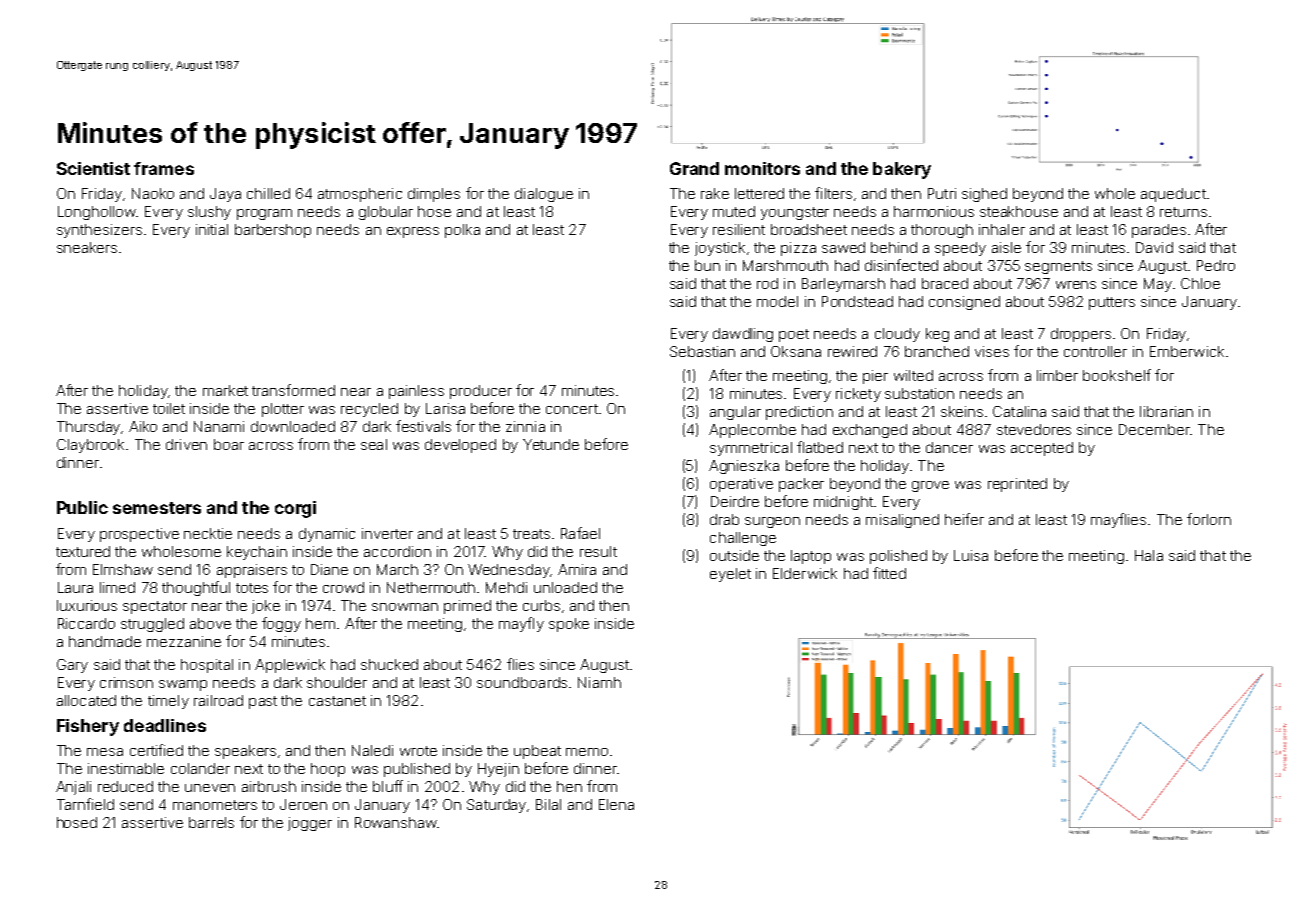 The width and height of the screenshot is (1308, 924). What do you see at coordinates (734, 555) in the screenshot?
I see `outside` at bounding box center [734, 555].
